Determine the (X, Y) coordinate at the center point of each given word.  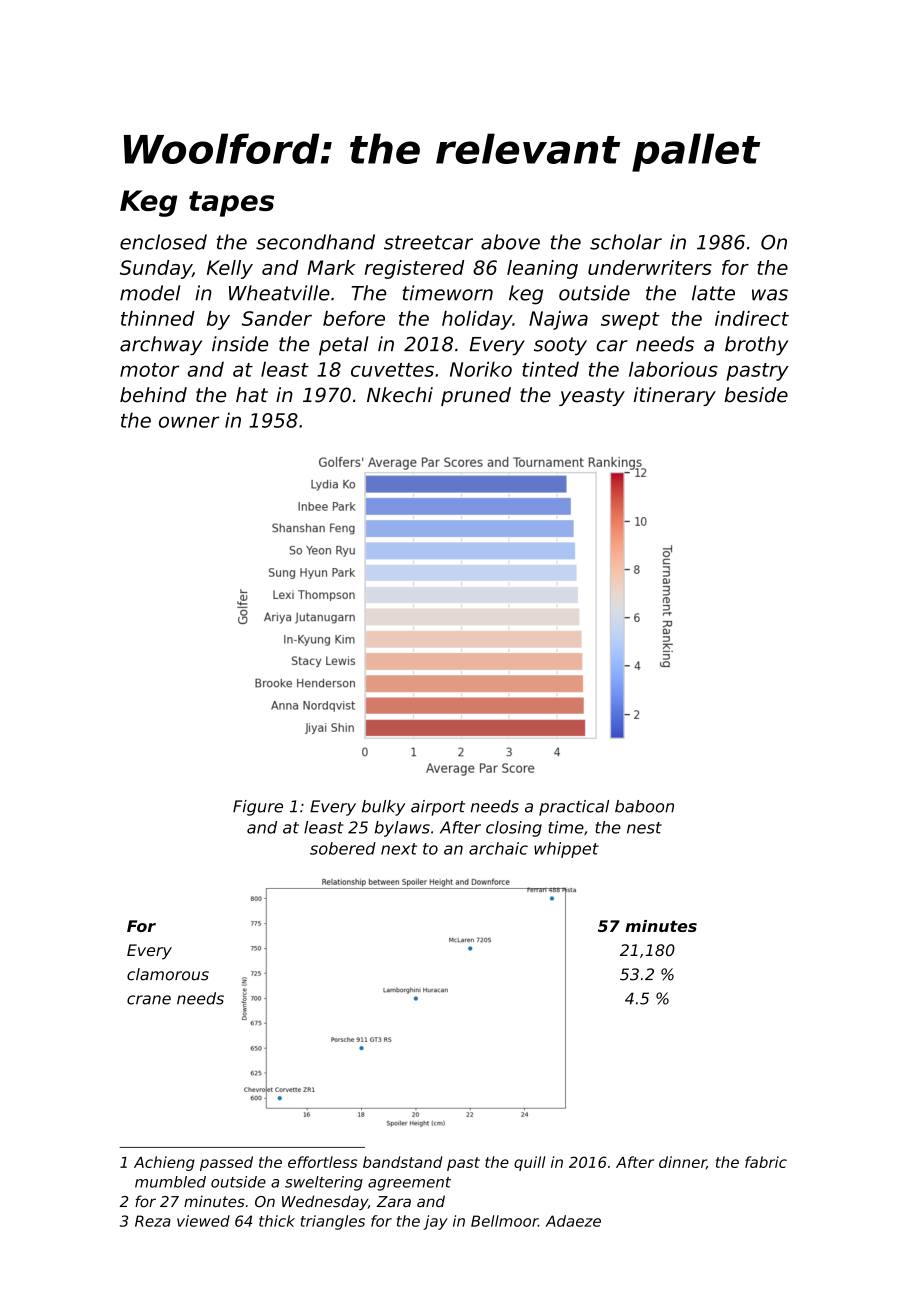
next (399, 849)
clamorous (168, 974)
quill (529, 1163)
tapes (231, 204)
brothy (756, 346)
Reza (153, 1221)
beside (756, 395)
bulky (383, 808)
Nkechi (400, 395)
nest (644, 828)
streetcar (428, 242)
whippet (566, 850)
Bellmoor (504, 1221)
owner (189, 422)
